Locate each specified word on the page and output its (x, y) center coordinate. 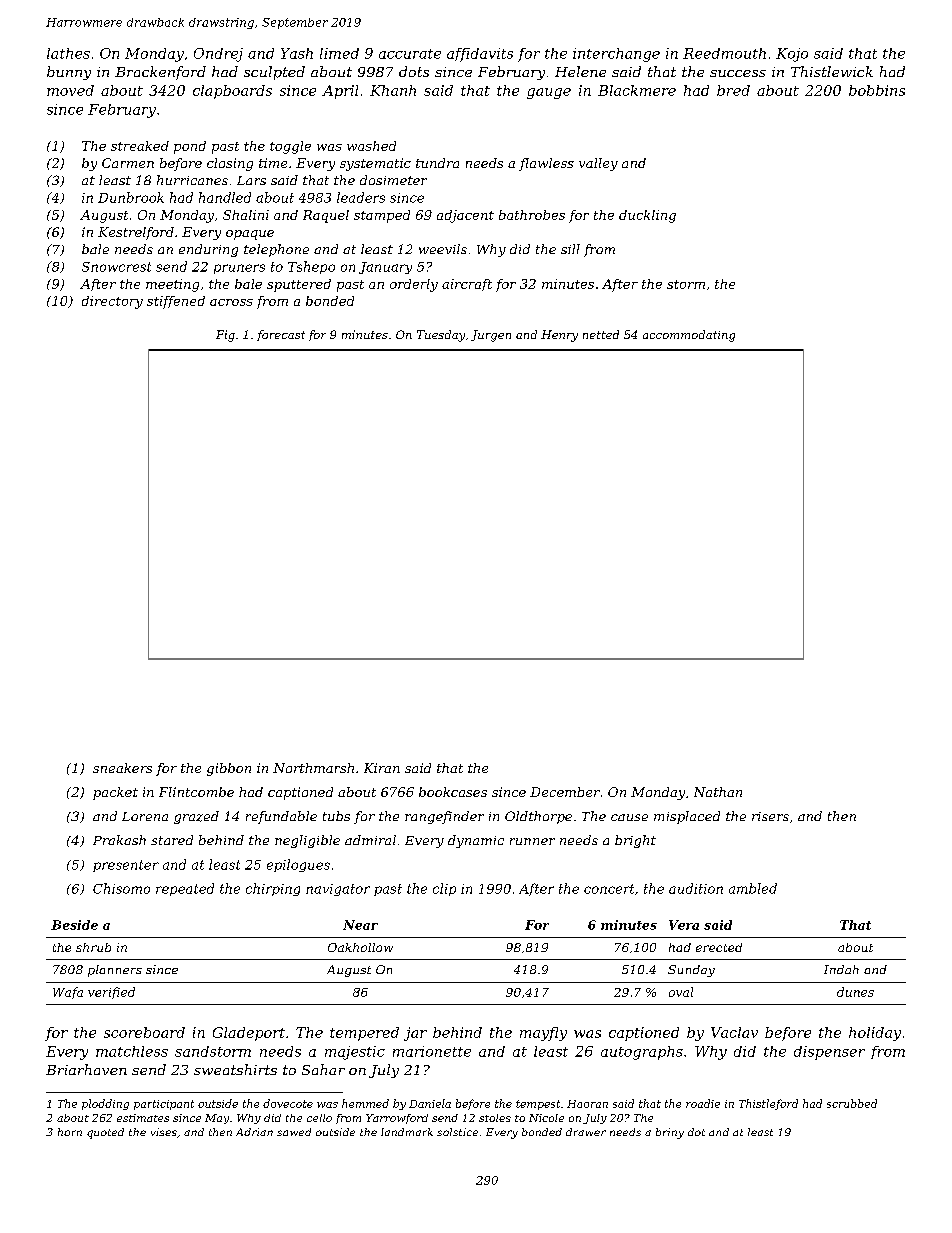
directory (112, 302)
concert (609, 889)
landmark (407, 1132)
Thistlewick (832, 71)
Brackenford (160, 73)
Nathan (718, 792)
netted (601, 334)
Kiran (382, 768)
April (340, 92)
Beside (74, 925)
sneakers (122, 768)
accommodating (689, 336)
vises (164, 1132)
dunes (855, 992)
